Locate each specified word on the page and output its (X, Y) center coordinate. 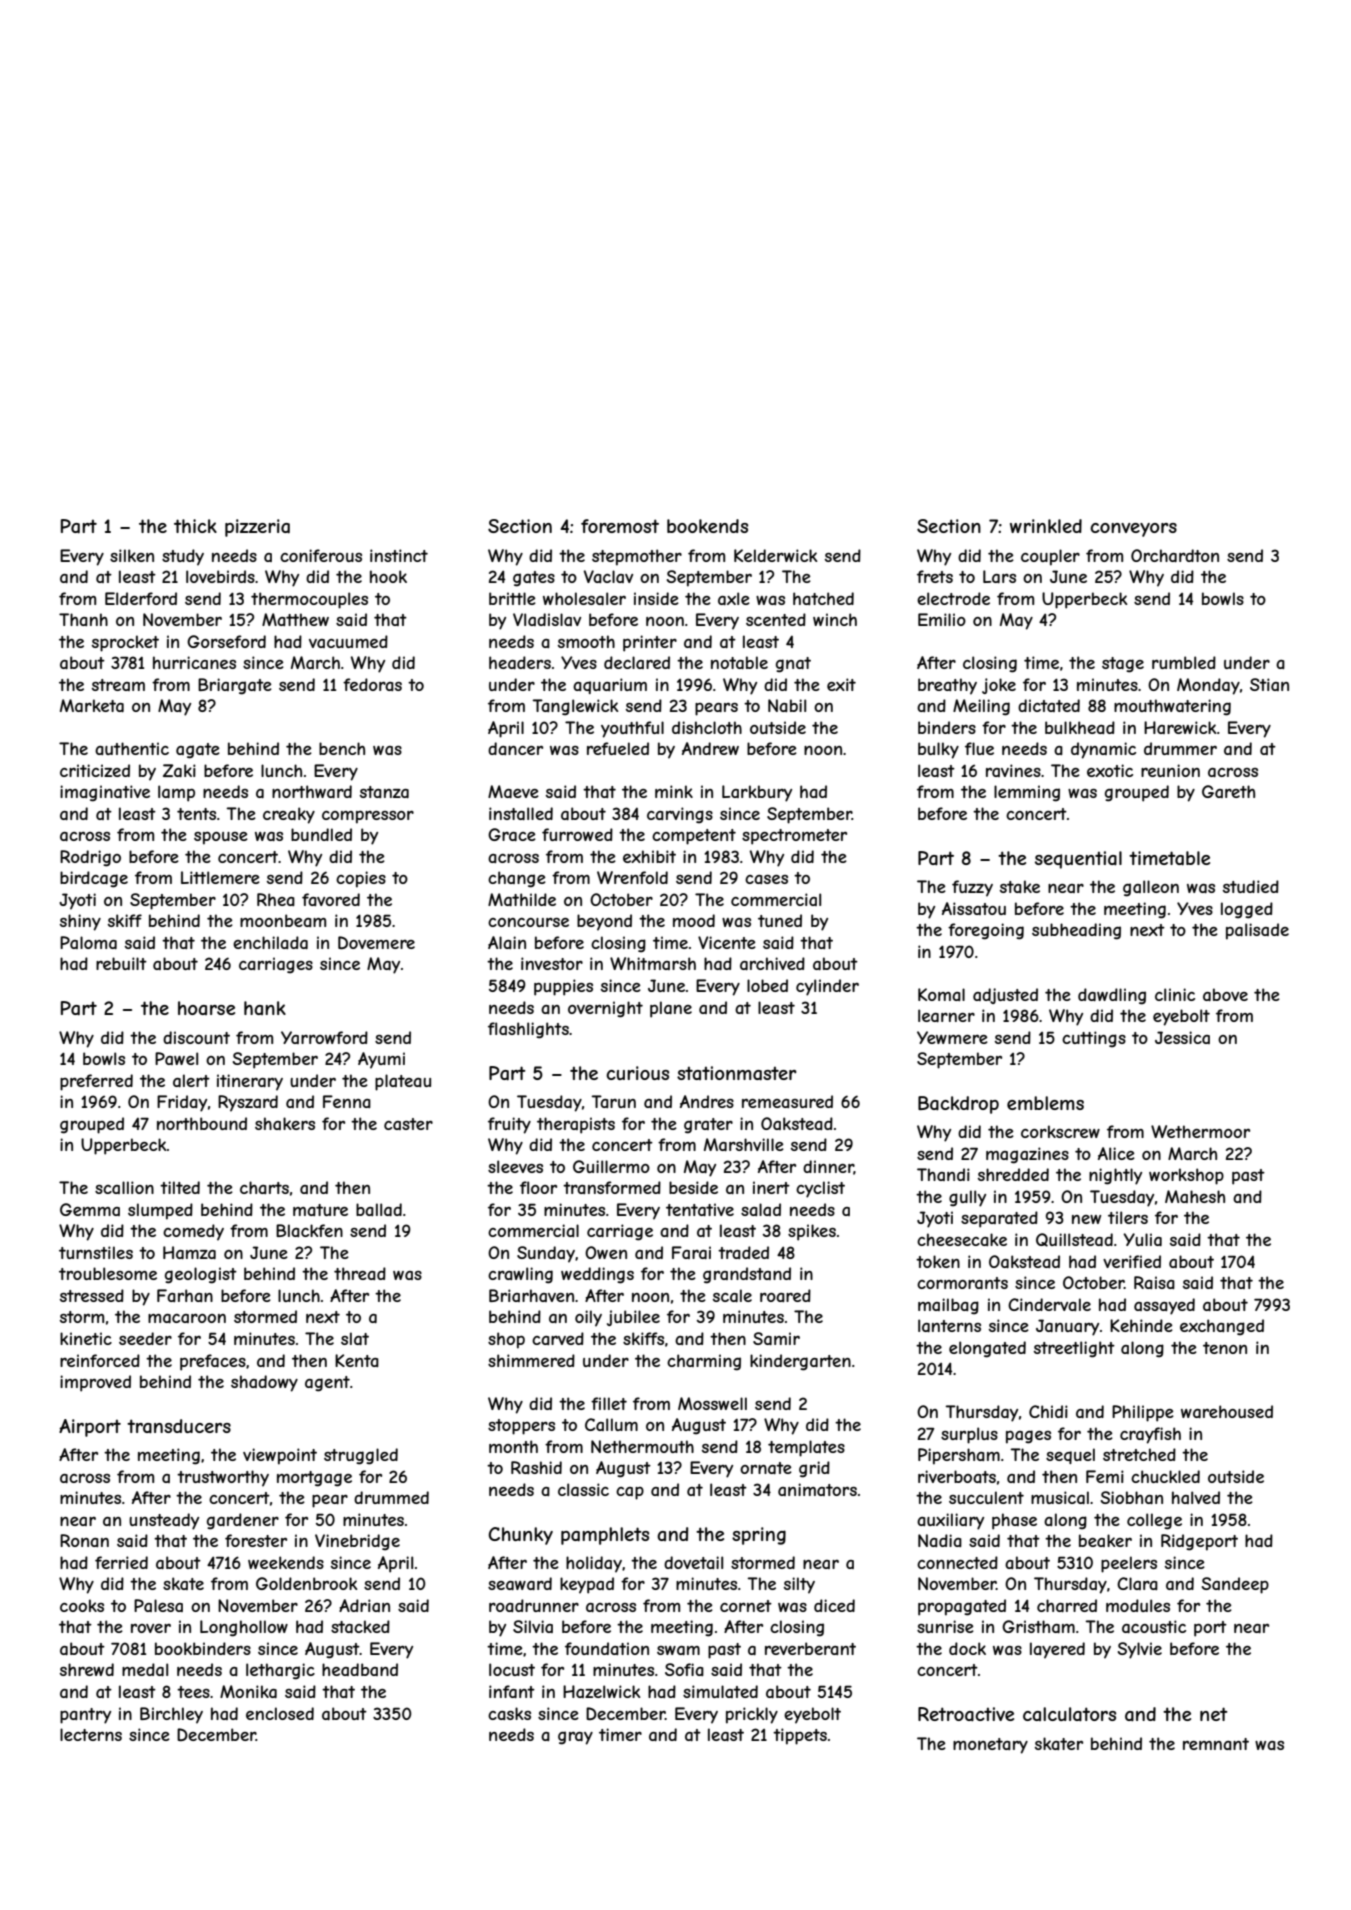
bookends (707, 526)
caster (408, 1124)
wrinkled (1046, 526)
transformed (612, 1187)
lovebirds (220, 576)
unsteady (164, 1521)
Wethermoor (1200, 1131)
